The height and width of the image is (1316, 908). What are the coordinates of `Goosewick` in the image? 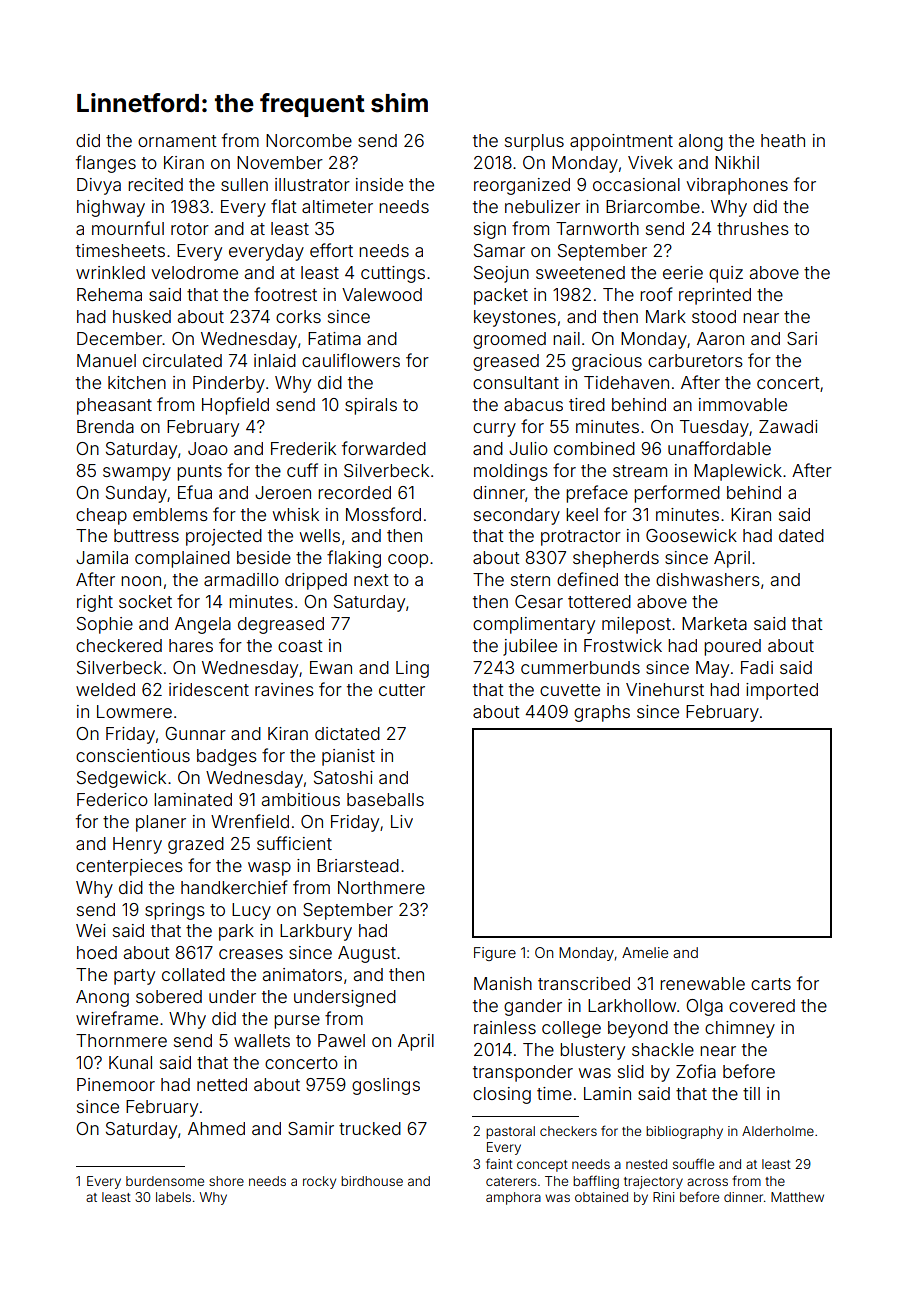 It's located at (691, 535).
